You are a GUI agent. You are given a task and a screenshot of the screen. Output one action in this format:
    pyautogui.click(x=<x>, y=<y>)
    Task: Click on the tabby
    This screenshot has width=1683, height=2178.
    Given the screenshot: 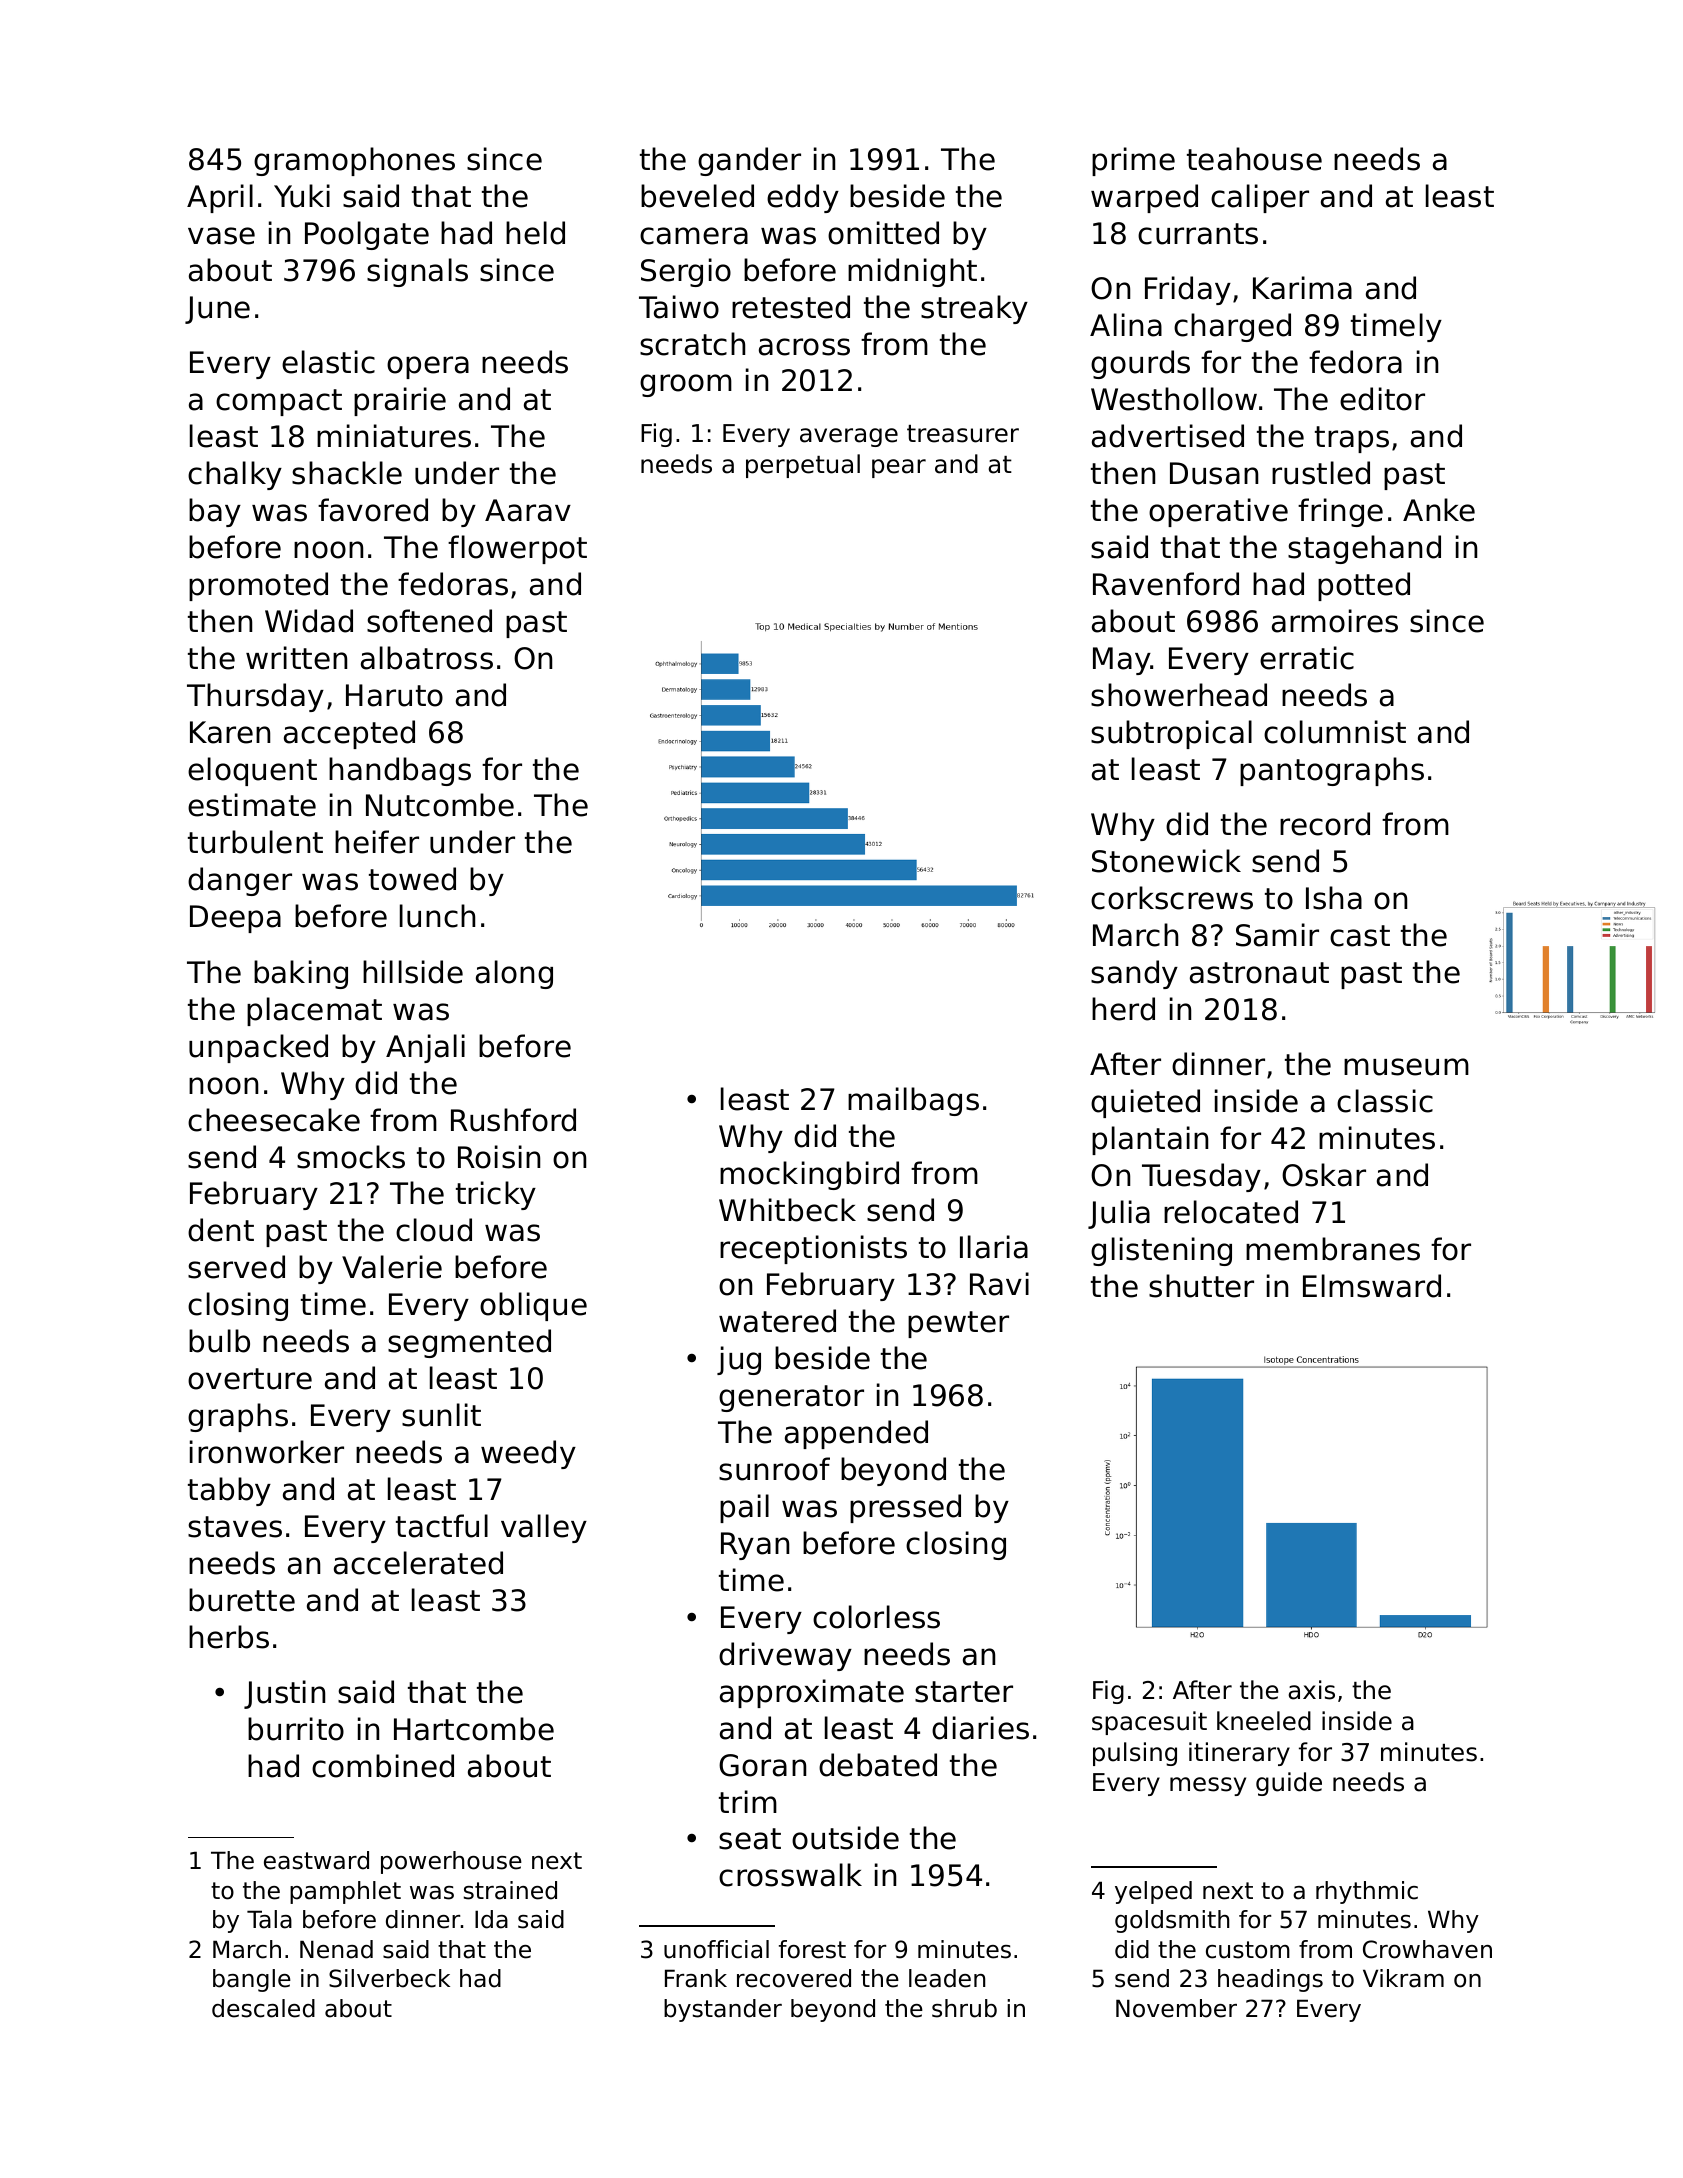 What is the action you would take?
    pyautogui.click(x=229, y=1491)
